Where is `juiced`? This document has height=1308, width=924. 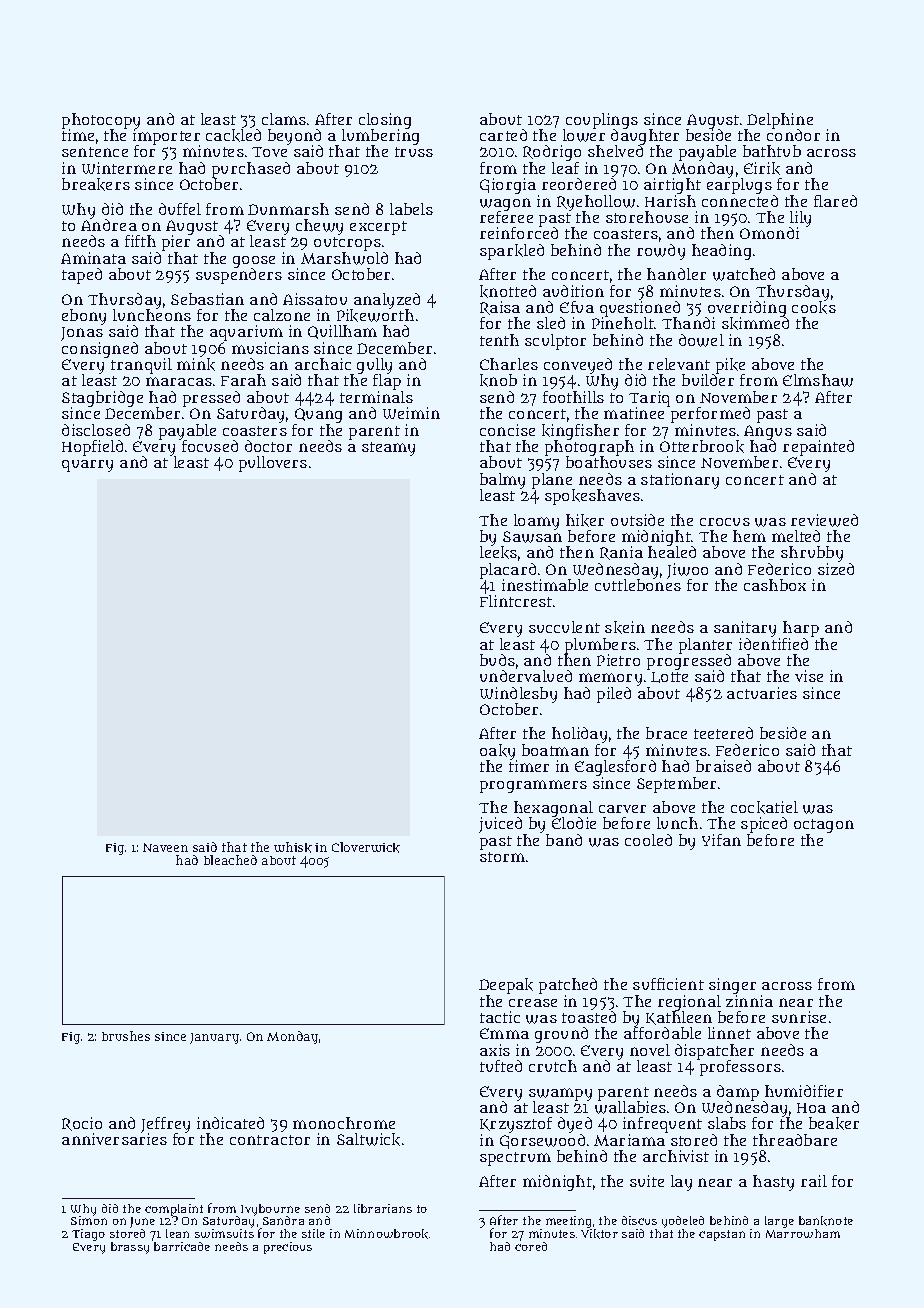 juiced is located at coordinates (500, 825).
